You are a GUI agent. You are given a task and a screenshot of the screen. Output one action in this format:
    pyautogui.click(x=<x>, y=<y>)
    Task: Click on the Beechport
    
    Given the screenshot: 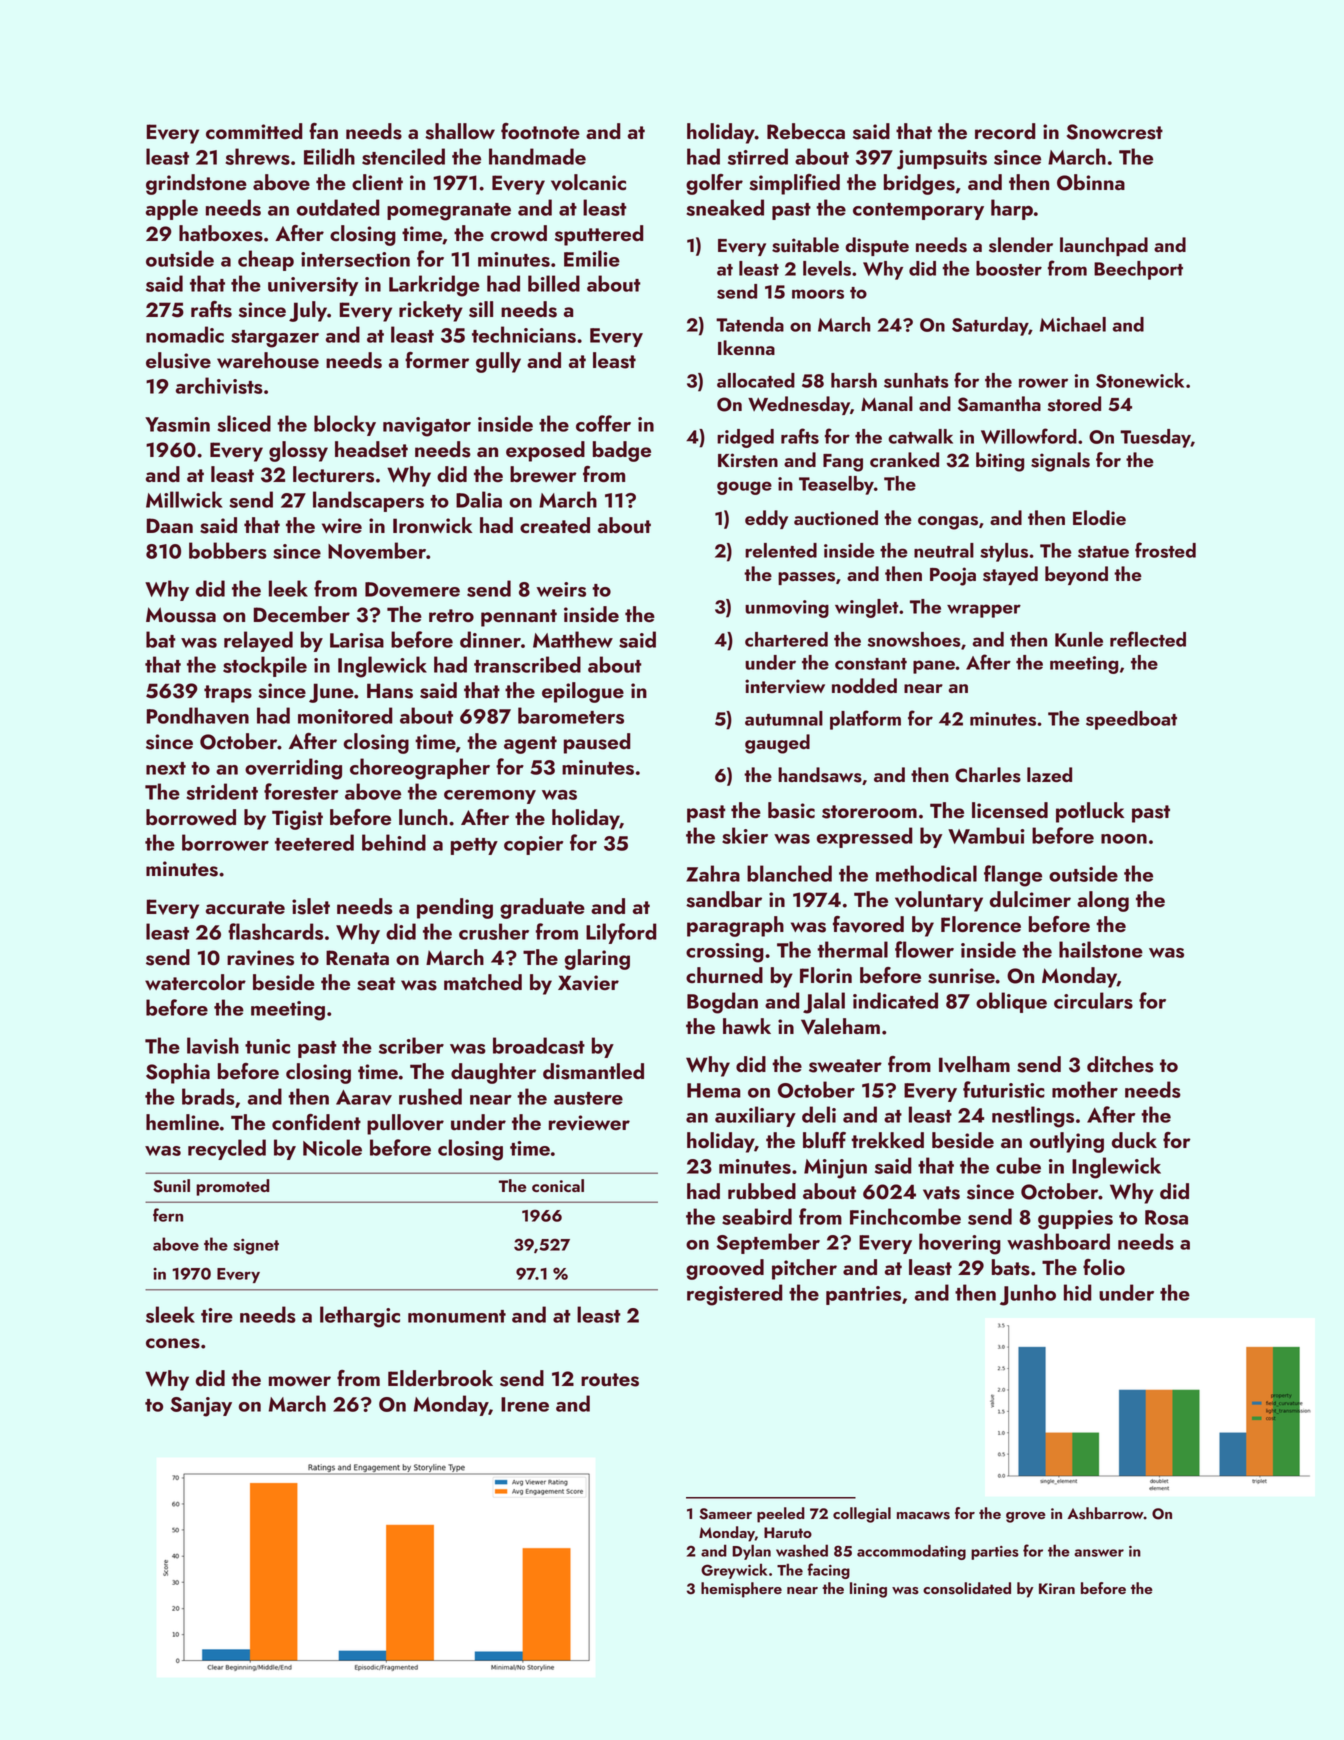 What is the action you would take?
    pyautogui.click(x=1138, y=270)
